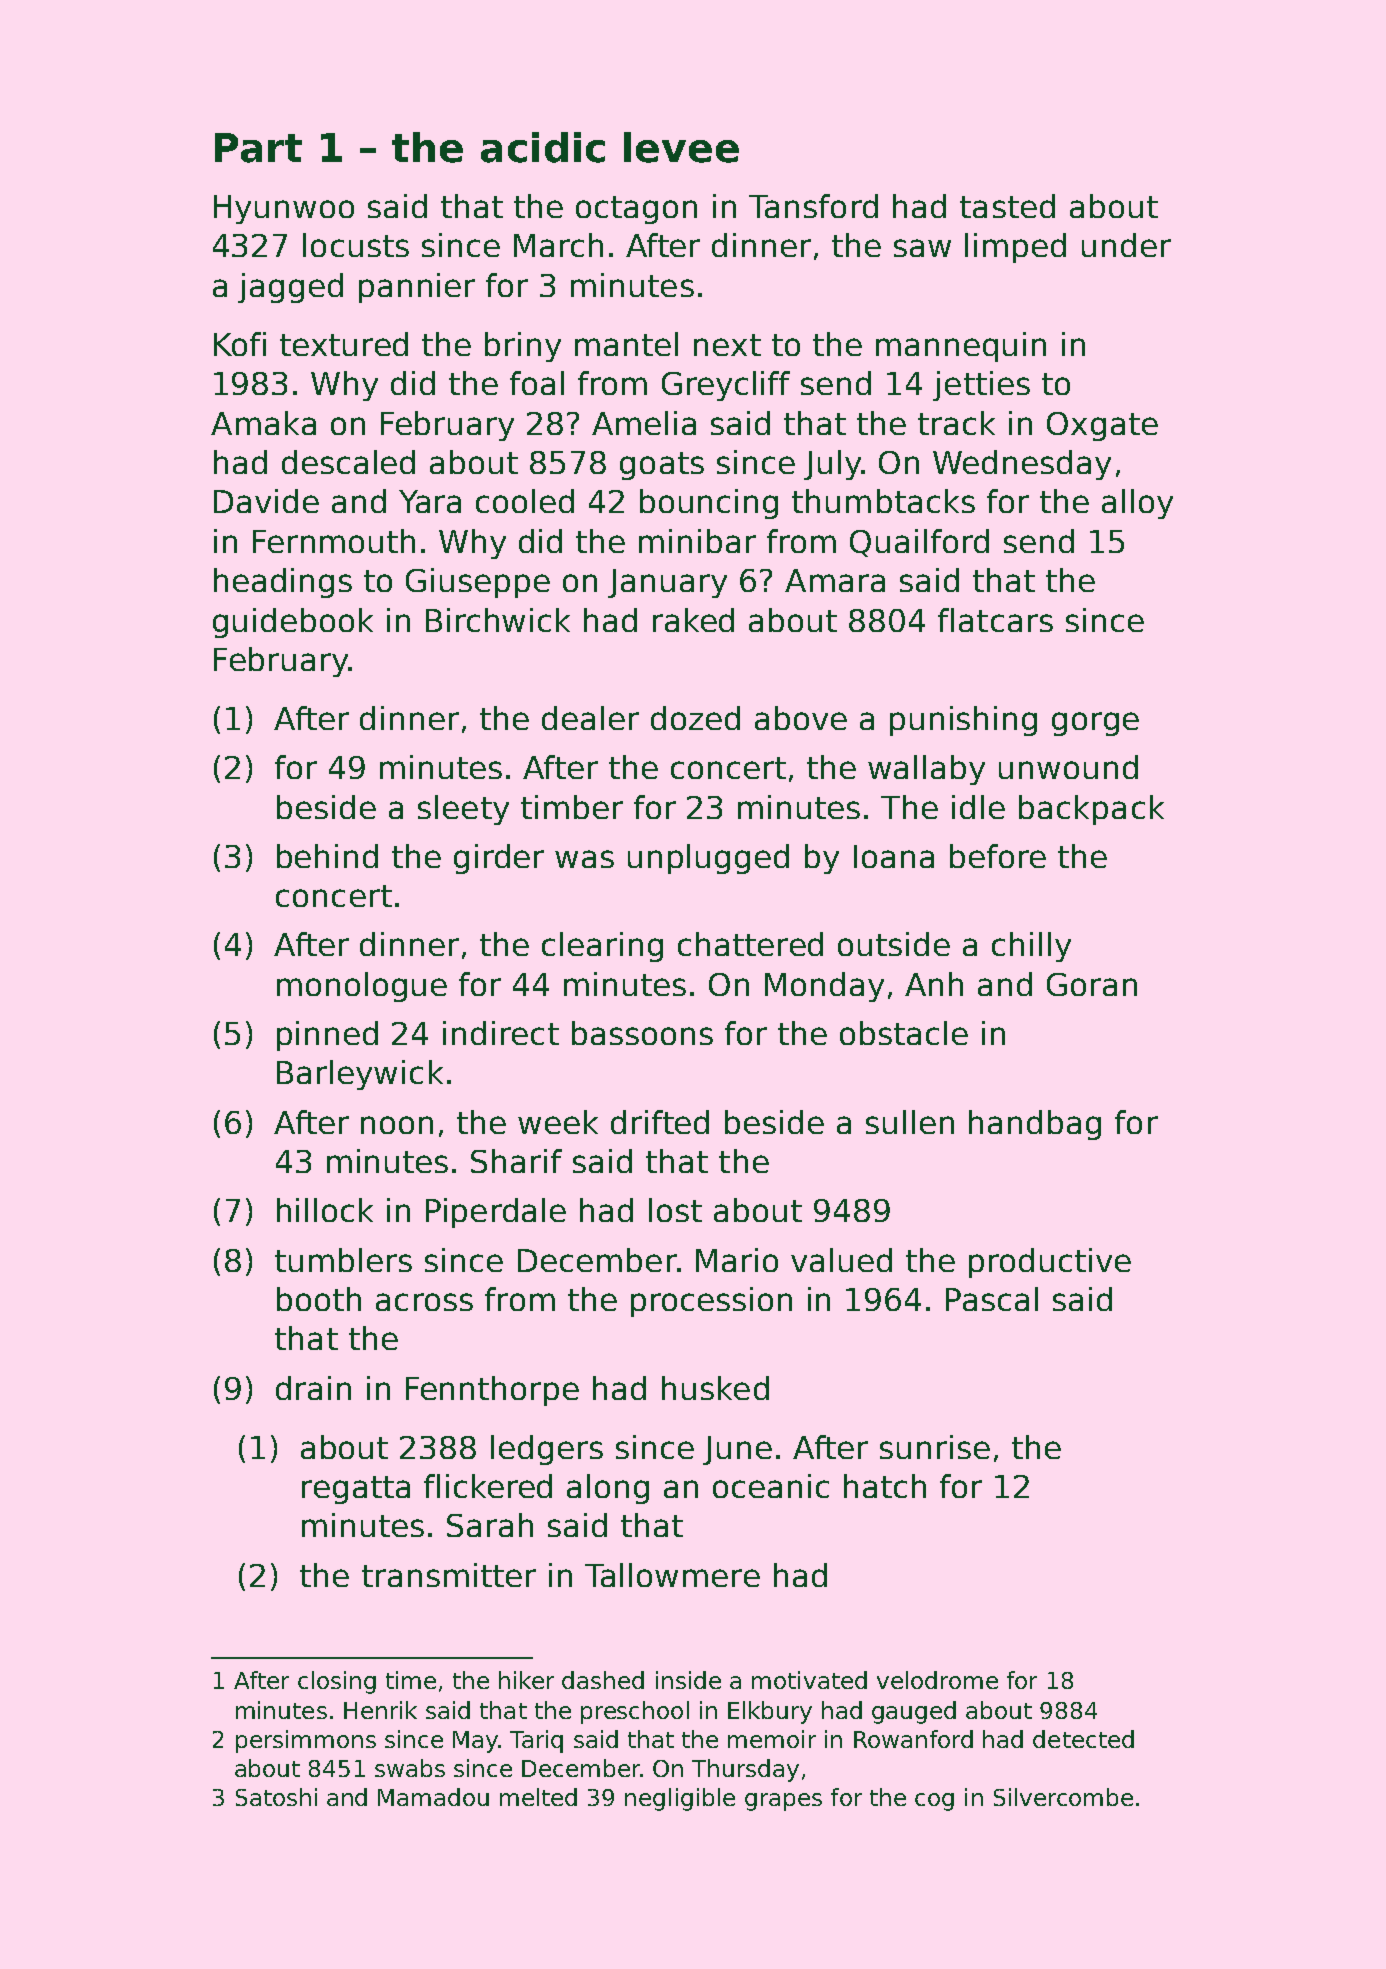 The image size is (1386, 1969). Describe the element at coordinates (1102, 426) in the image. I see `Oxgate` at that location.
